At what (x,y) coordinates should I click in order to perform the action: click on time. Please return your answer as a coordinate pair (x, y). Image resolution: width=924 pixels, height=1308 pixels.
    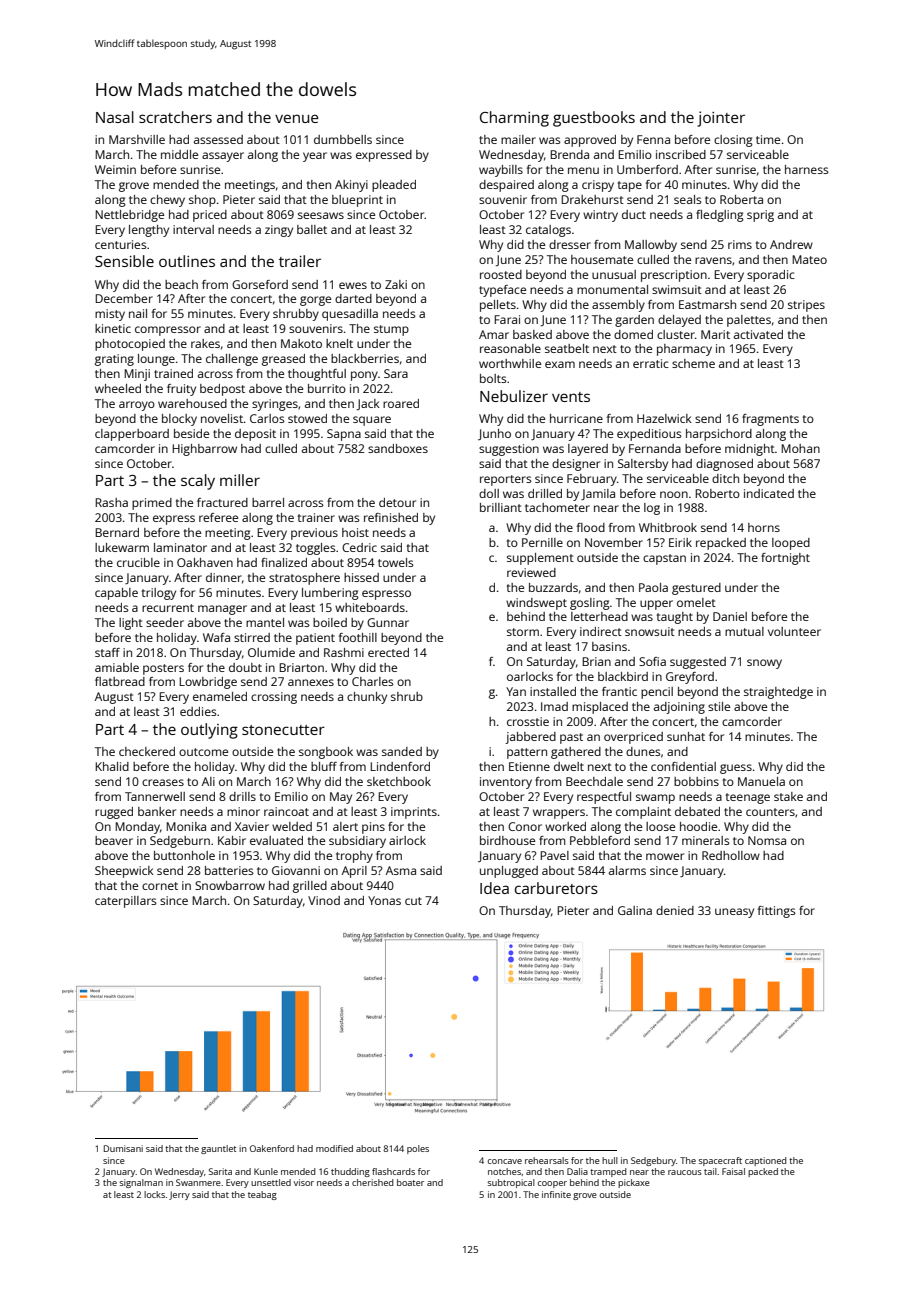
    Looking at the image, I should click on (768, 139).
